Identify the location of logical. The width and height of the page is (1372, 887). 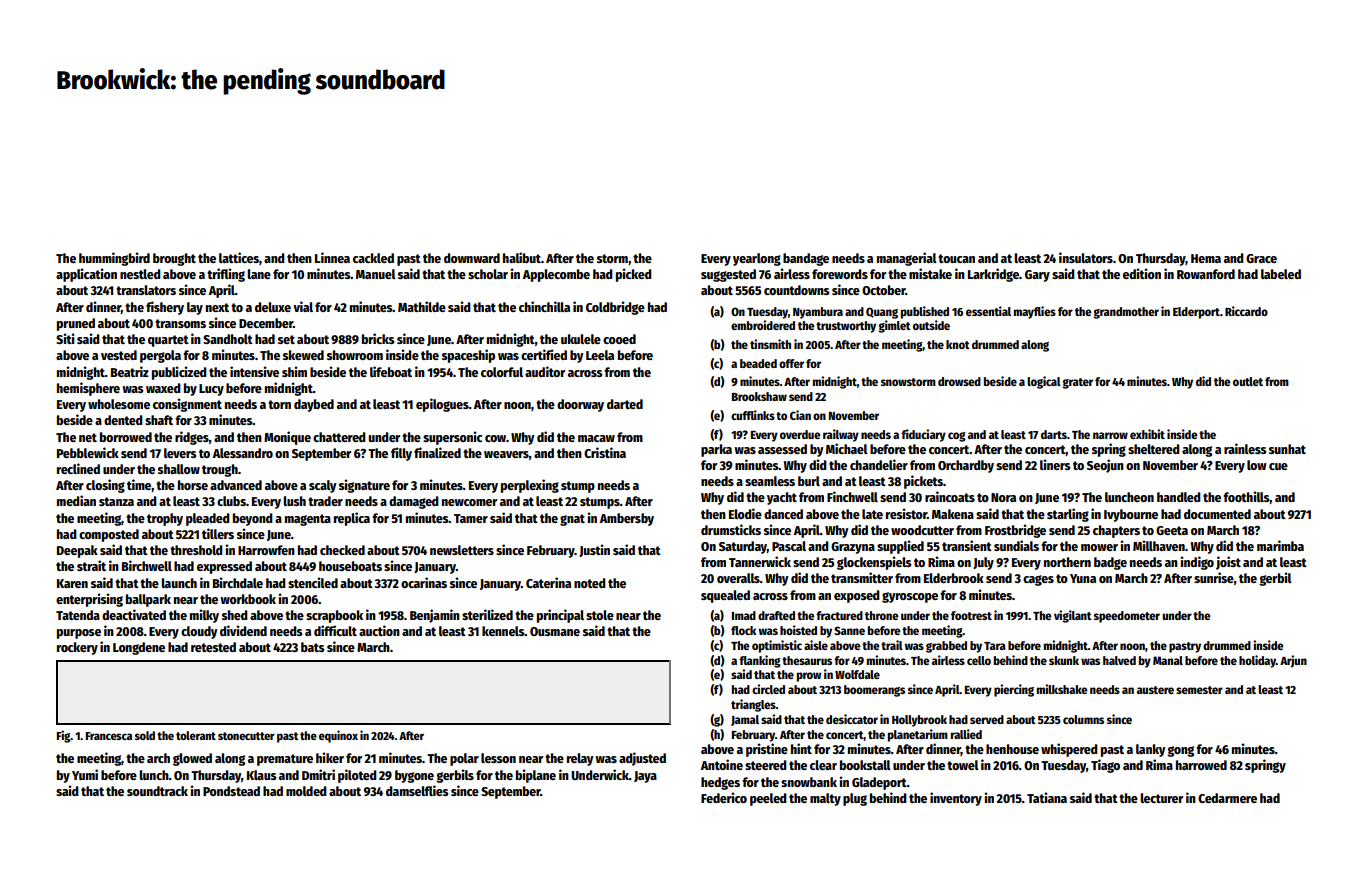
(1044, 382).
